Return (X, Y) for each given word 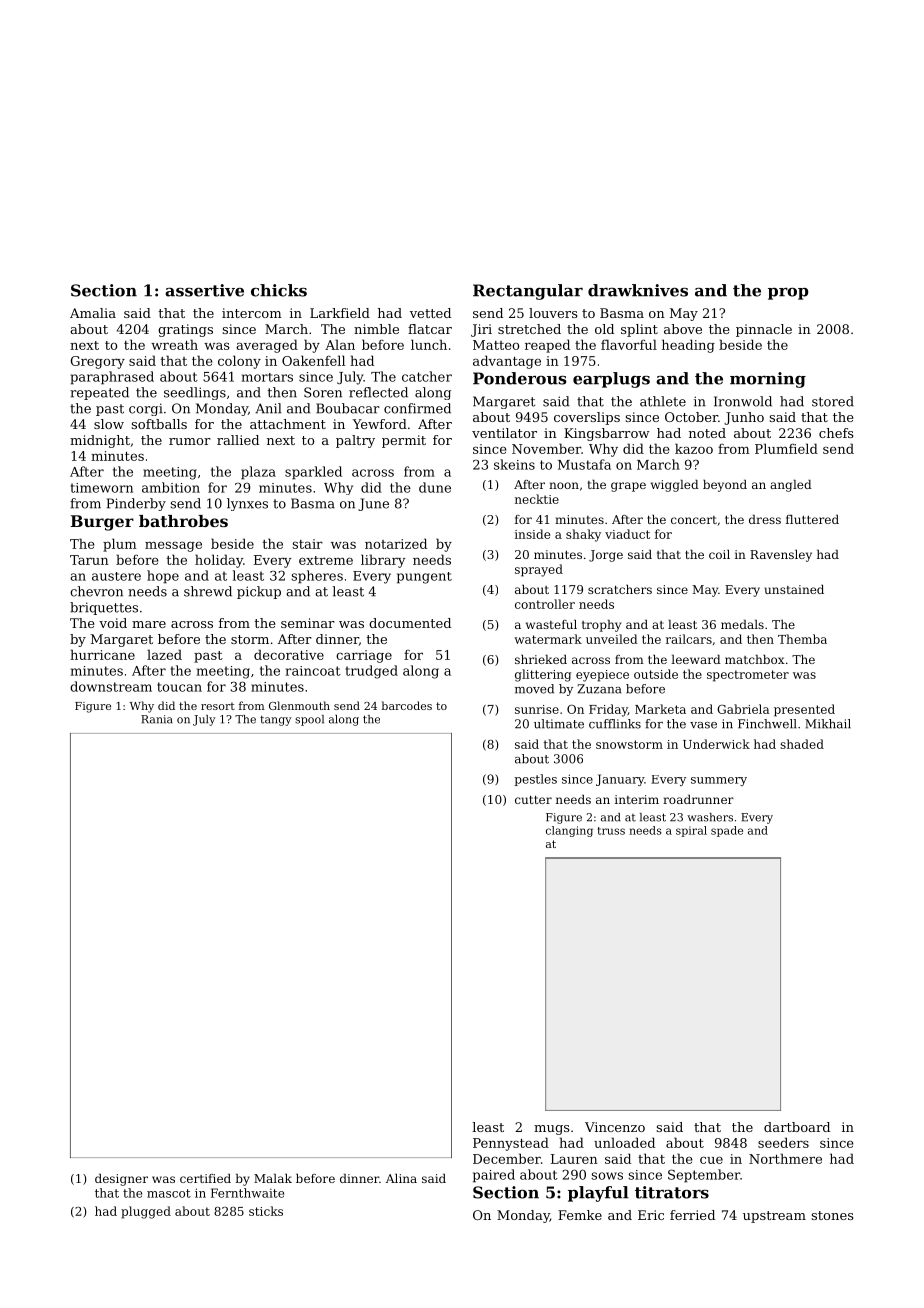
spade (727, 831)
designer (121, 1180)
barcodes (406, 705)
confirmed (417, 408)
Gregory (98, 362)
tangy (275, 721)
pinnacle (764, 330)
